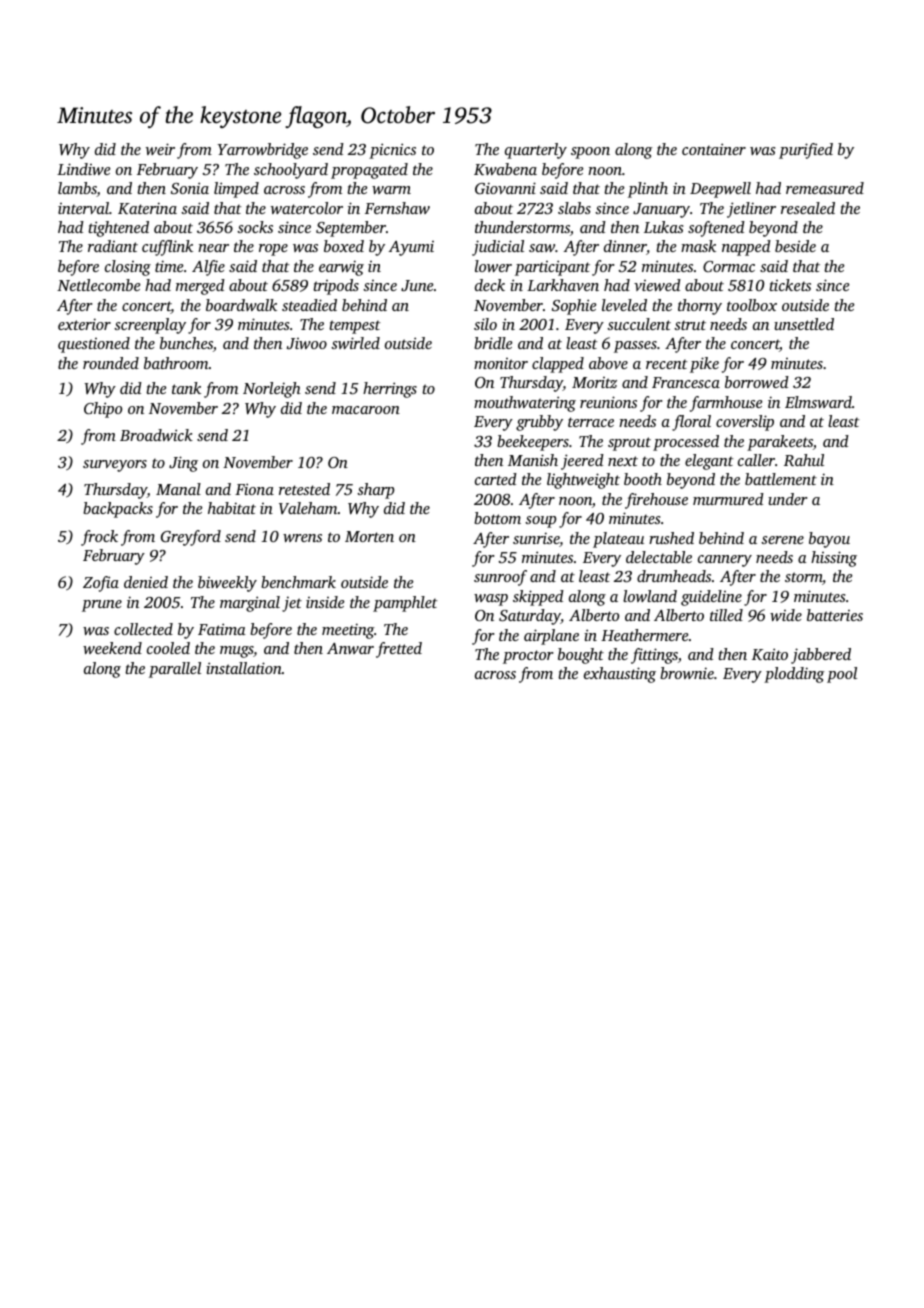  I want to click on parallel, so click(175, 670).
